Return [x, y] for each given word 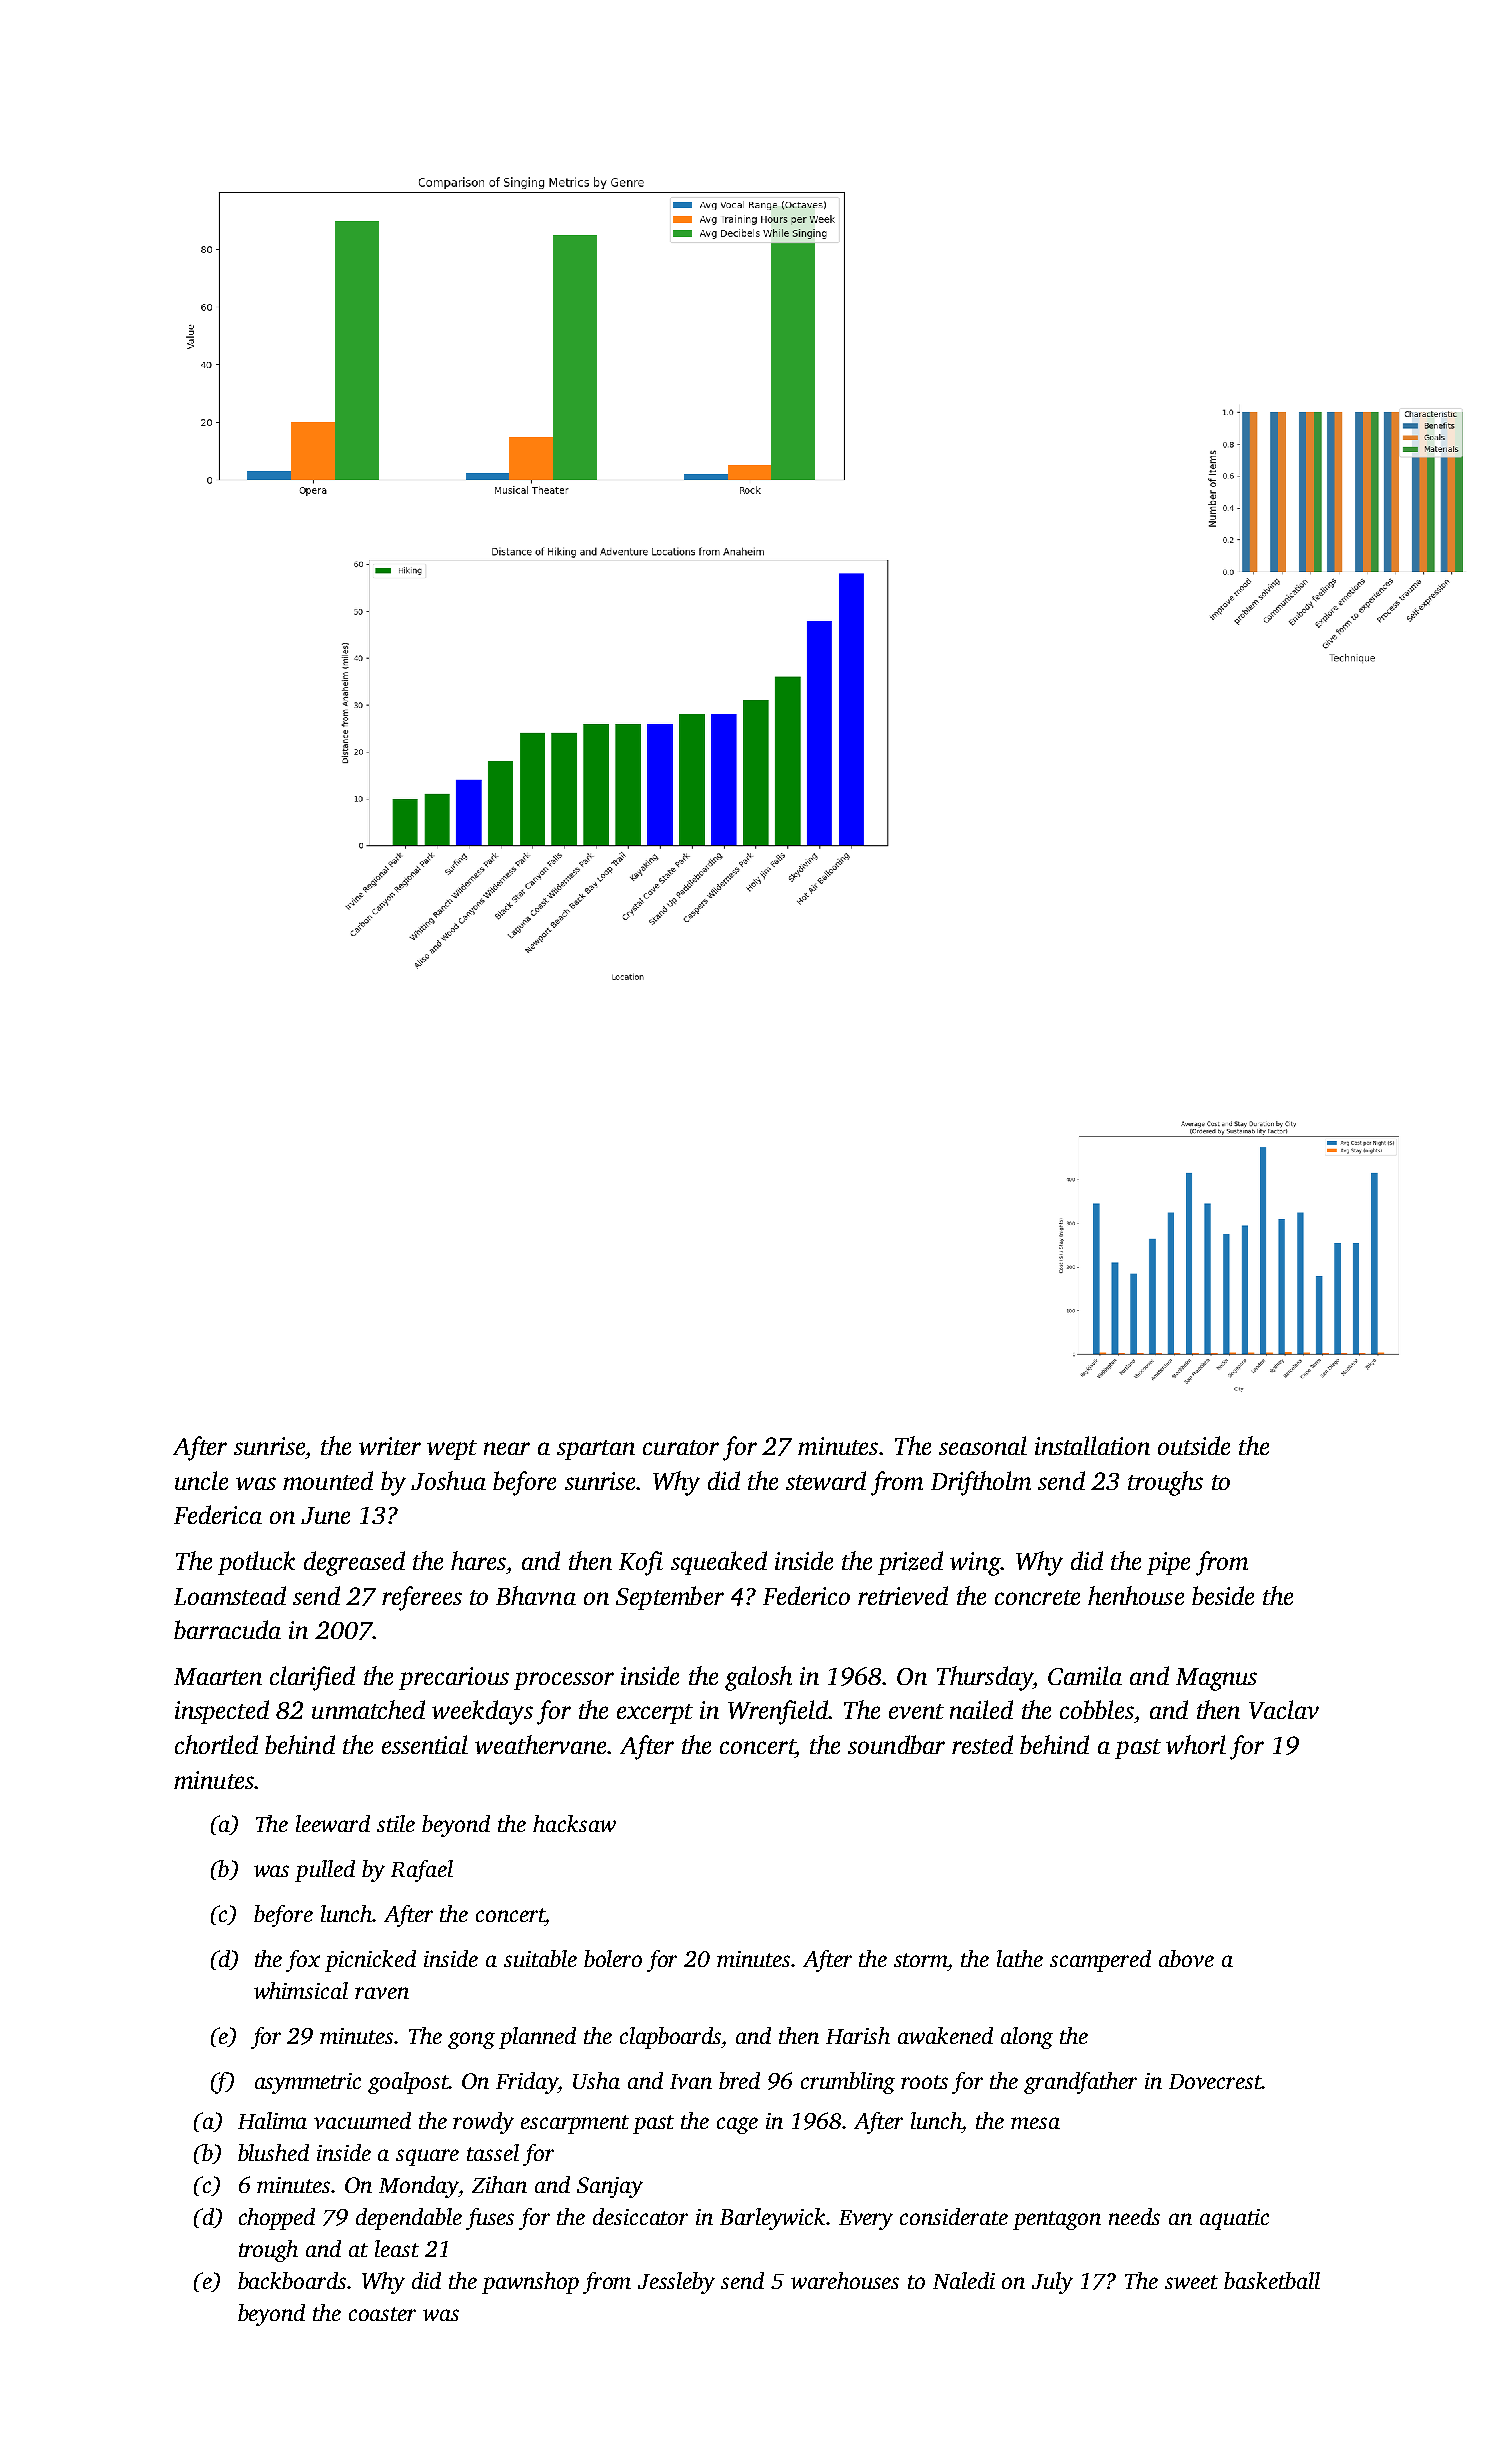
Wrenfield [778, 1712]
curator [681, 1447]
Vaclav [1284, 1709]
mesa [1035, 2123]
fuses [490, 2219]
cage [737, 2125]
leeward [333, 1823]
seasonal [983, 1445]
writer [390, 1446]
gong [471, 2040]
